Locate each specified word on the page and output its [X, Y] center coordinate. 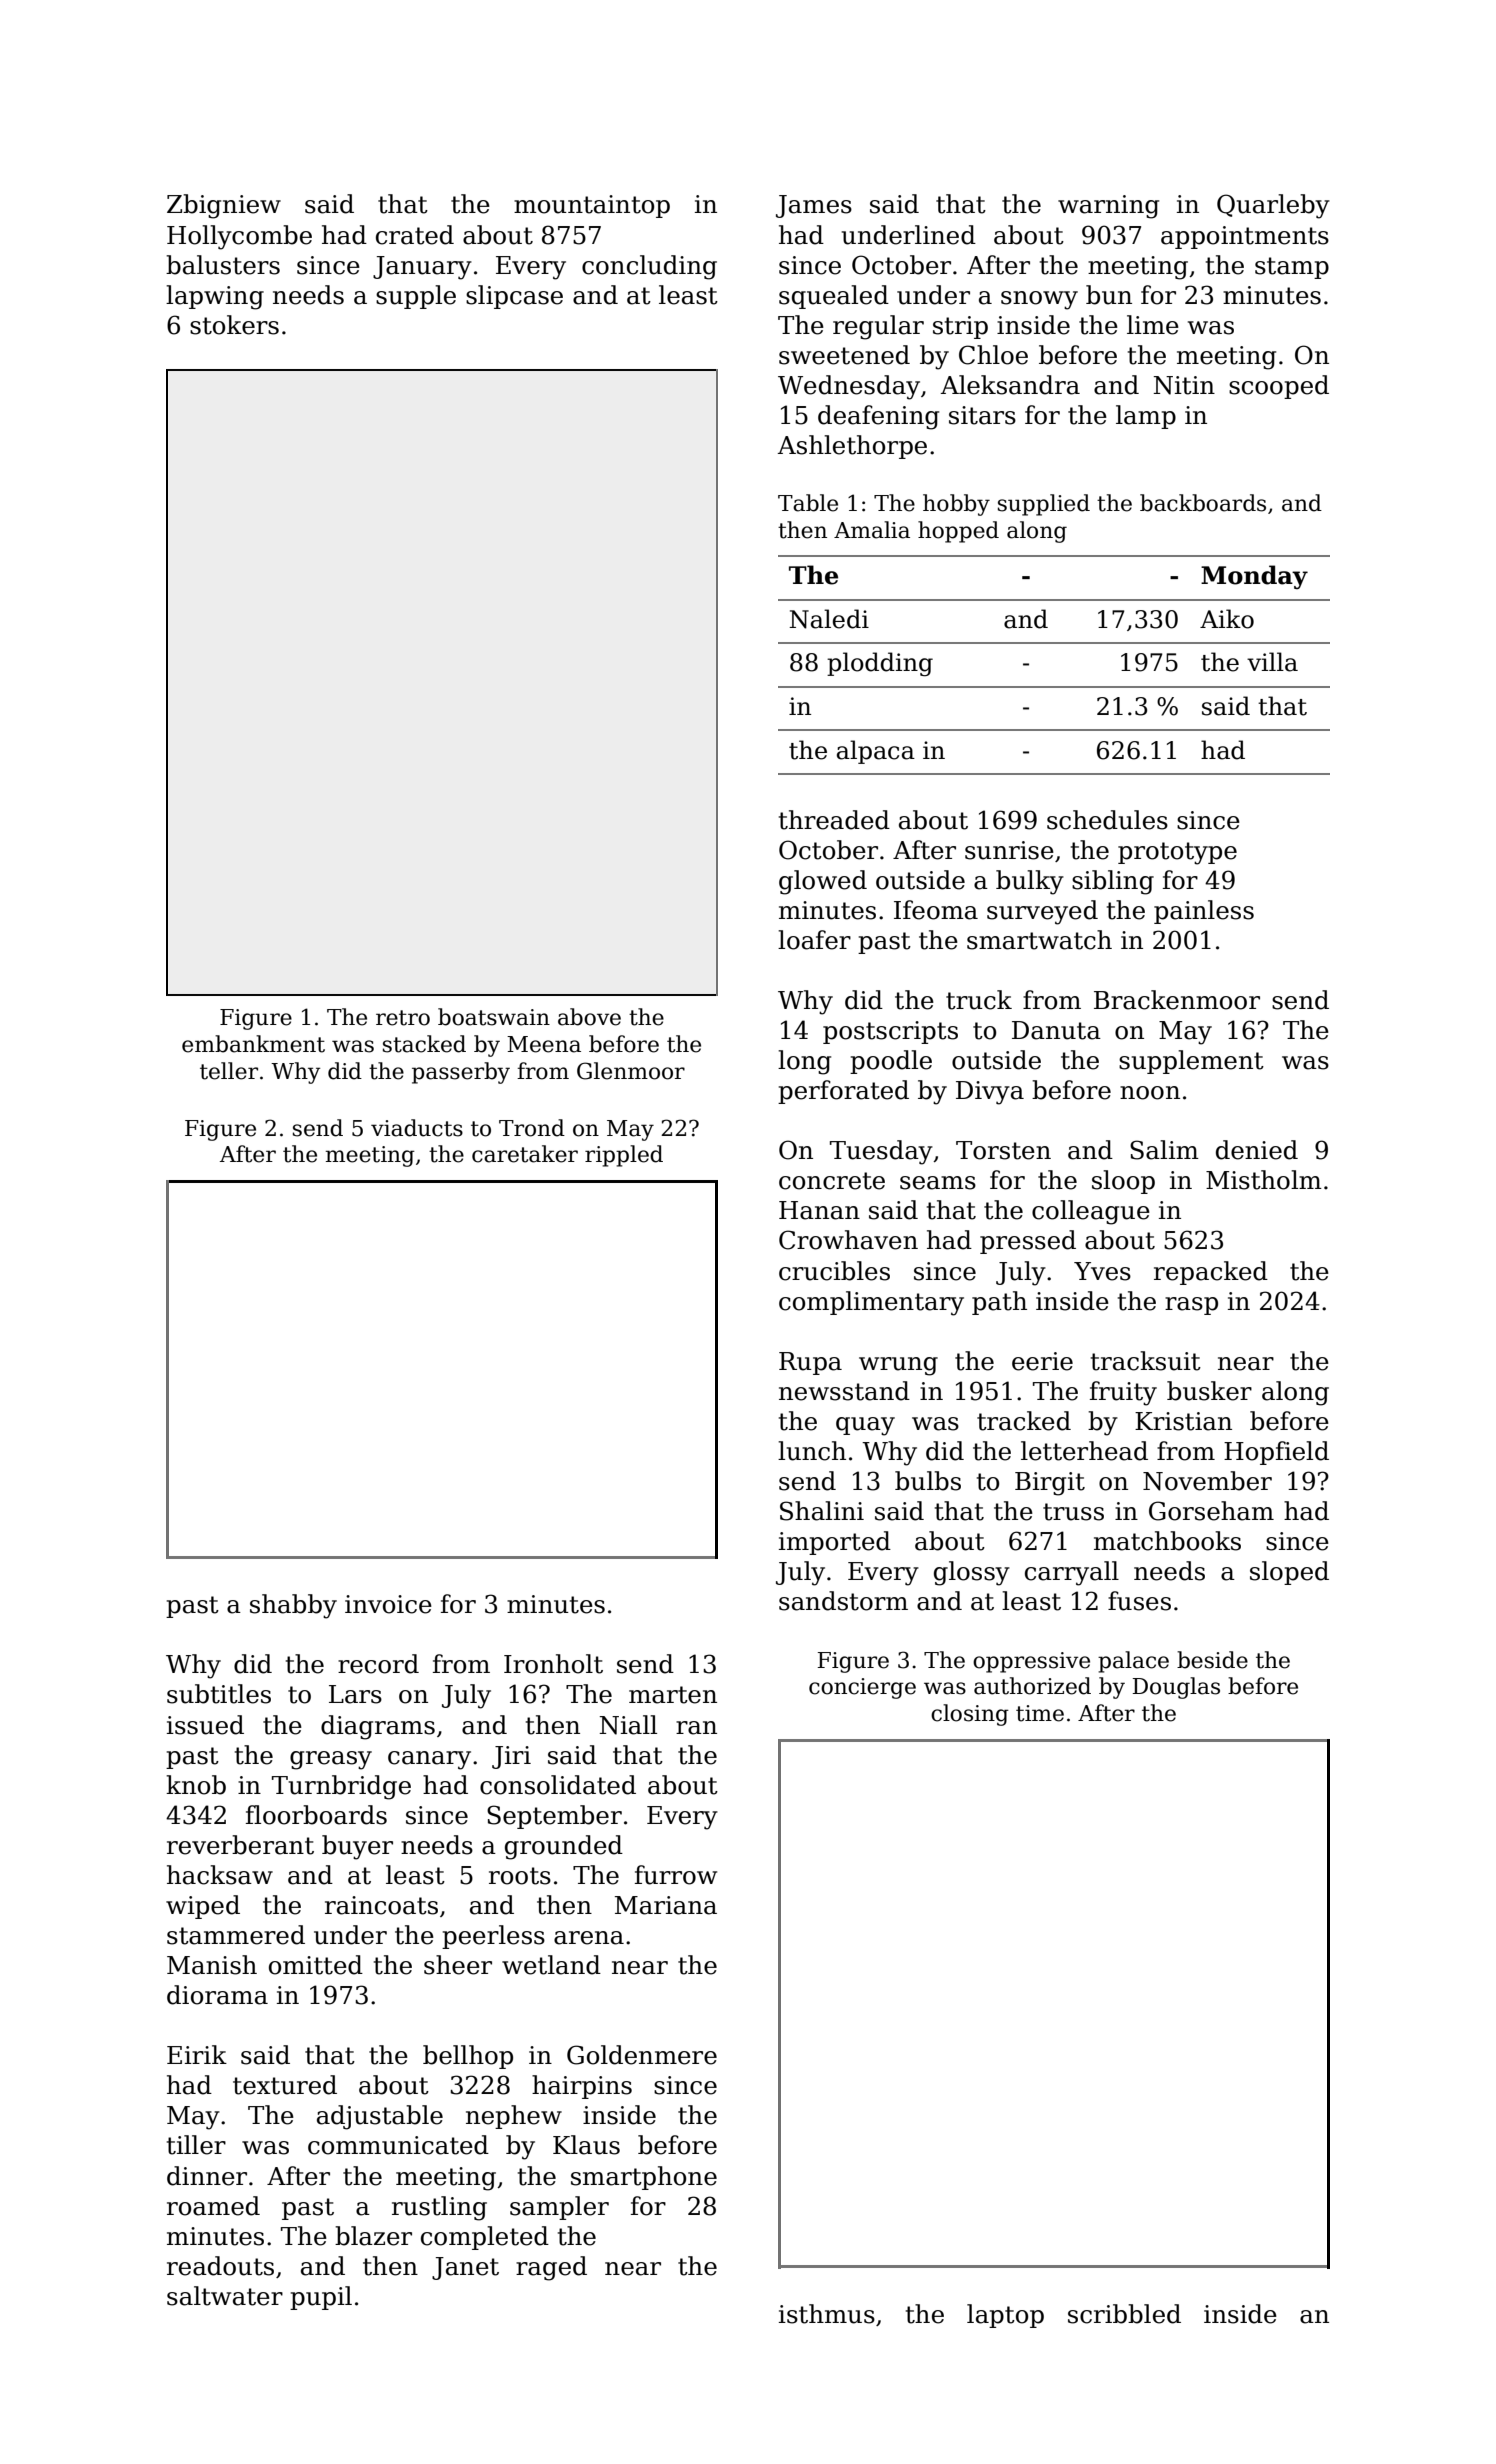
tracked [1024, 1421]
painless [1204, 912]
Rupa [810, 1363]
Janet [465, 2268]
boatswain [494, 1017]
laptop [1005, 2316]
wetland [551, 1965]
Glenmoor [631, 1071]
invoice [388, 1604]
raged [551, 2268]
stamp [1292, 268]
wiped [203, 1907]
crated [415, 235]
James [814, 206]
